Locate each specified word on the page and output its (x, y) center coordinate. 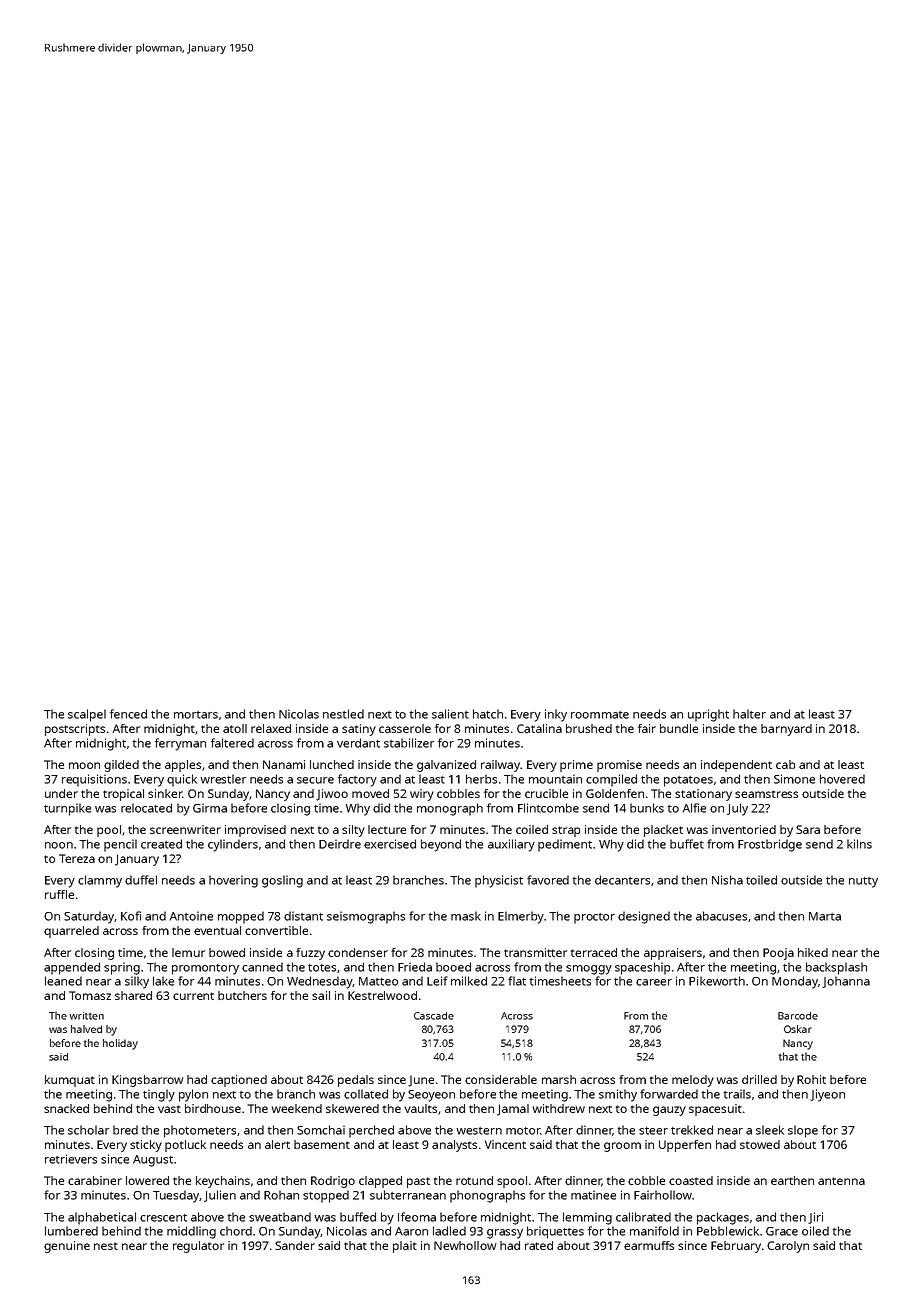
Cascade (434, 1016)
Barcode (798, 1016)
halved (86, 1029)
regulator (198, 1247)
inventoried (744, 829)
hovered (842, 779)
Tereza (77, 858)
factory (357, 780)
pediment (565, 845)
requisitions (94, 780)
